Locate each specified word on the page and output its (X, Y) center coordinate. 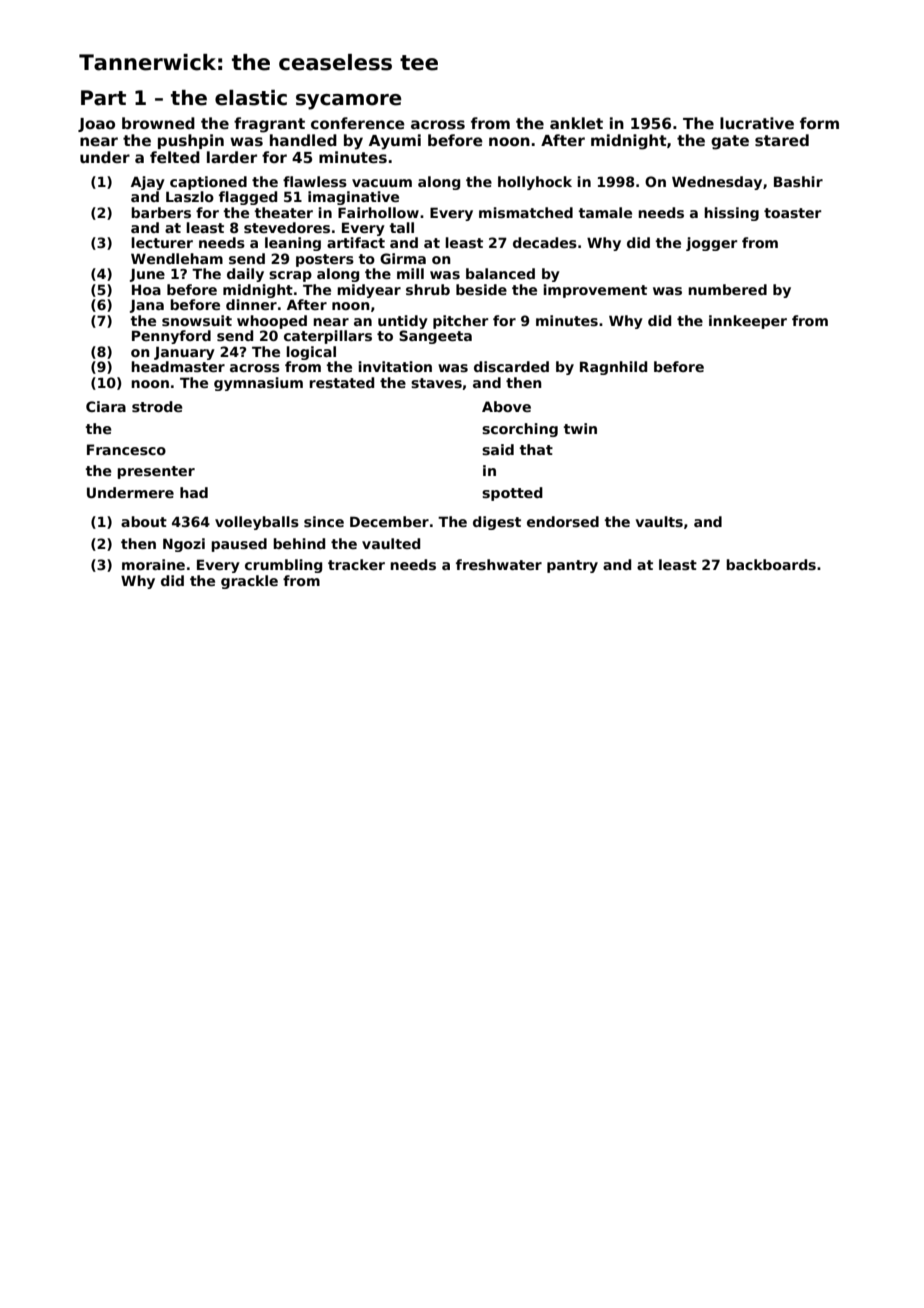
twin (580, 428)
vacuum (382, 183)
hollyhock (535, 183)
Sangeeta (435, 337)
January (184, 353)
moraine (153, 564)
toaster (793, 213)
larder (232, 157)
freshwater (499, 564)
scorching (520, 430)
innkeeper (748, 322)
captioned (208, 183)
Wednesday (717, 183)
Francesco (126, 449)
